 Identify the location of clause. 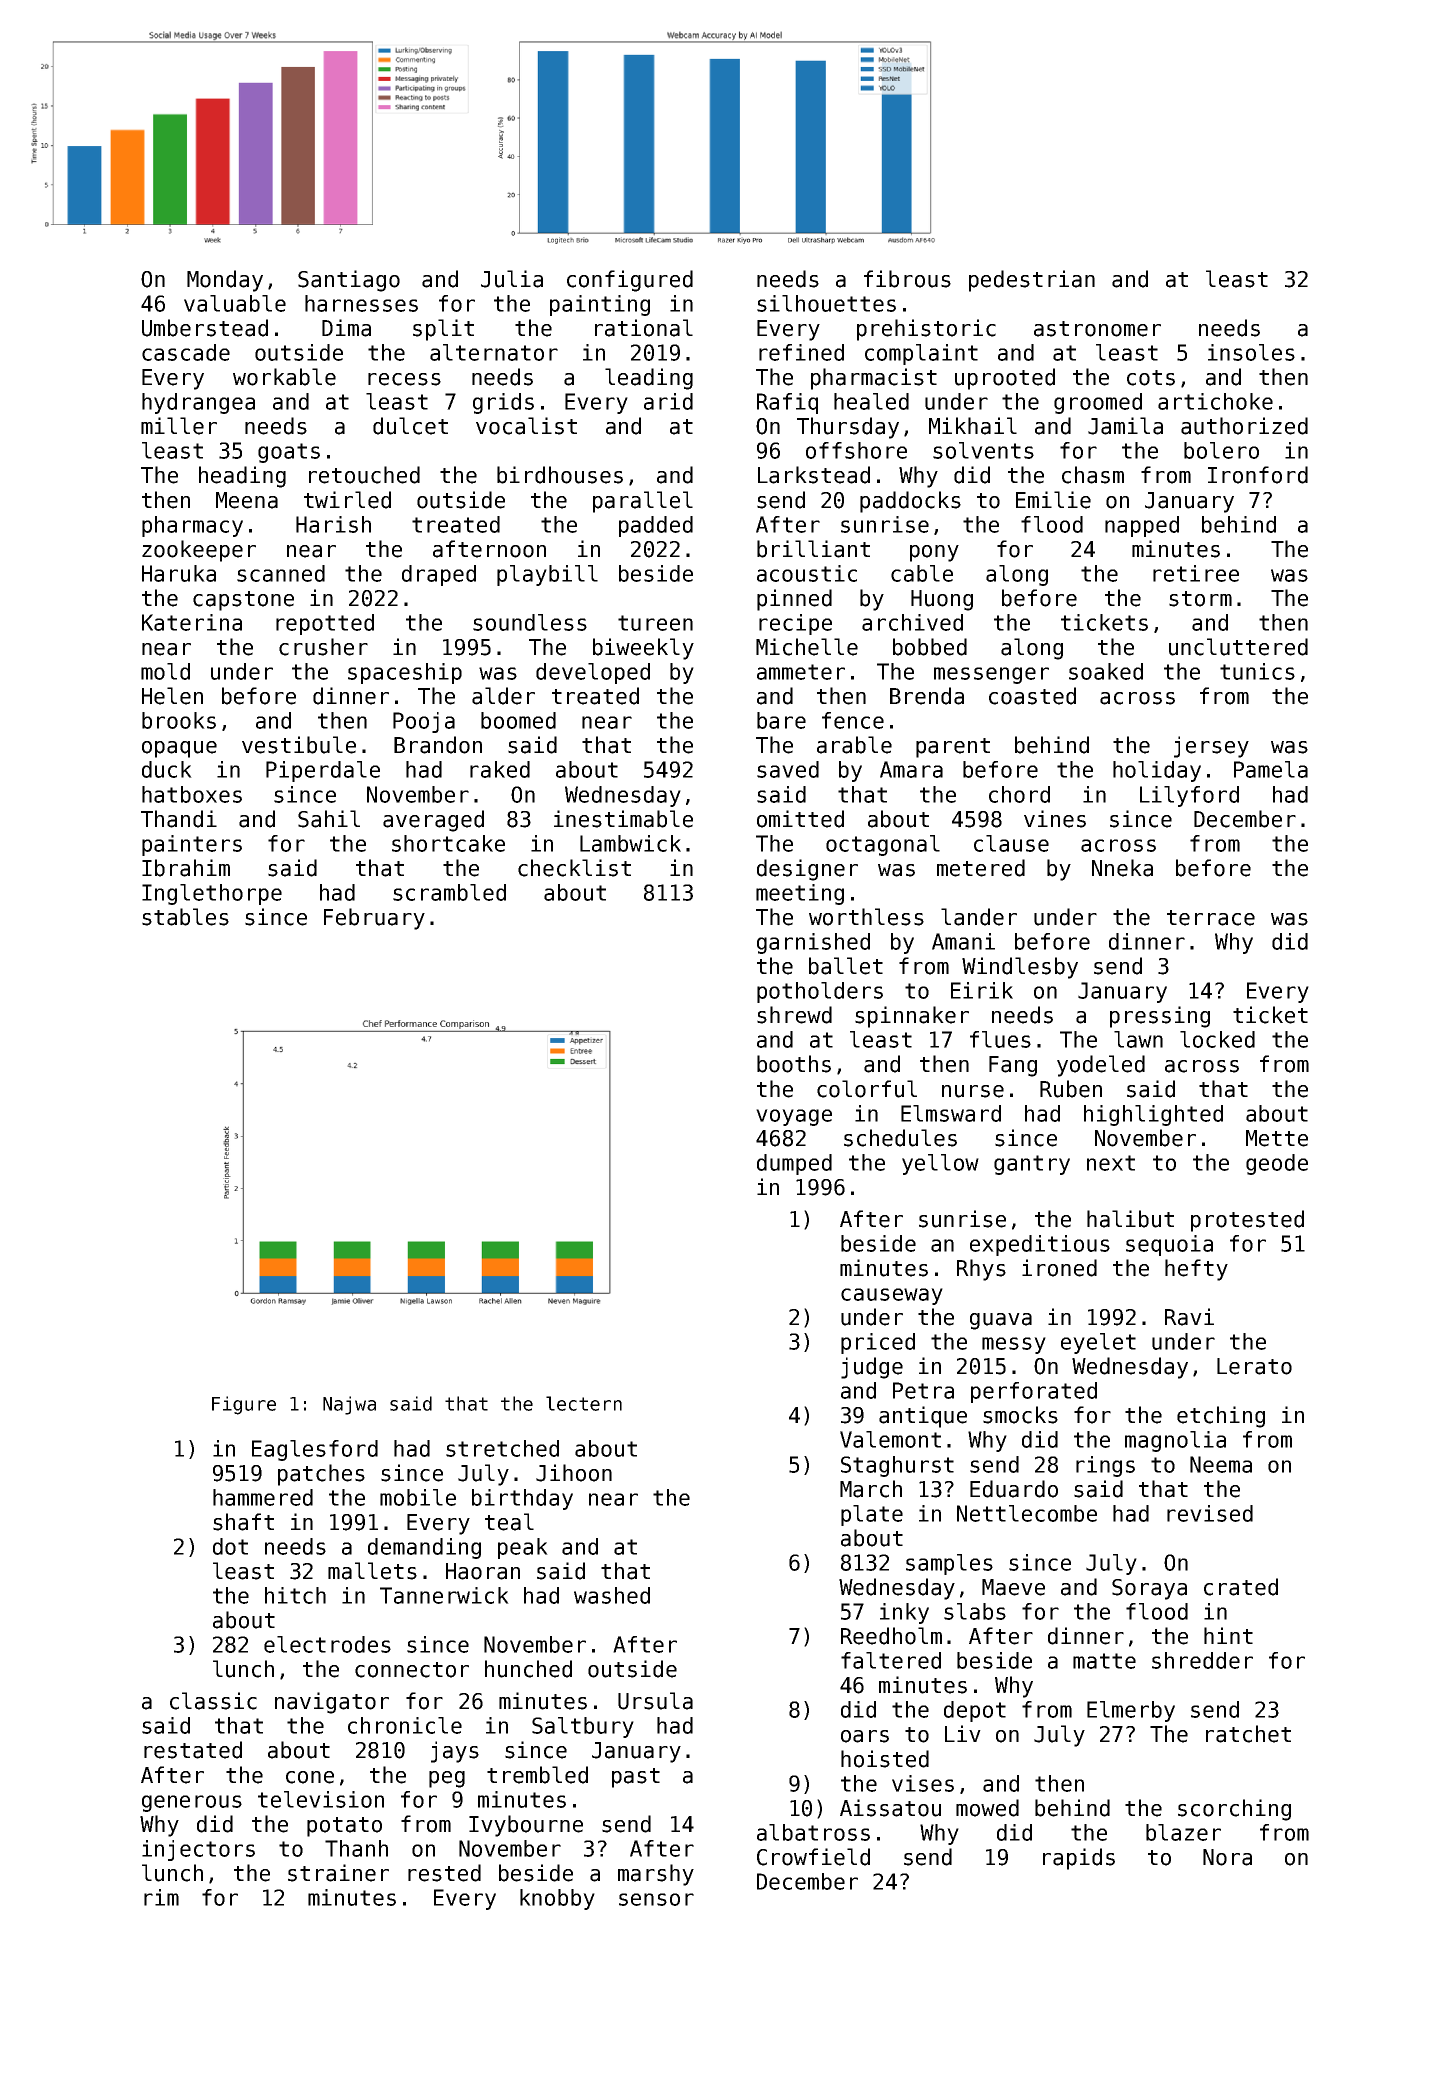
(1011, 843).
